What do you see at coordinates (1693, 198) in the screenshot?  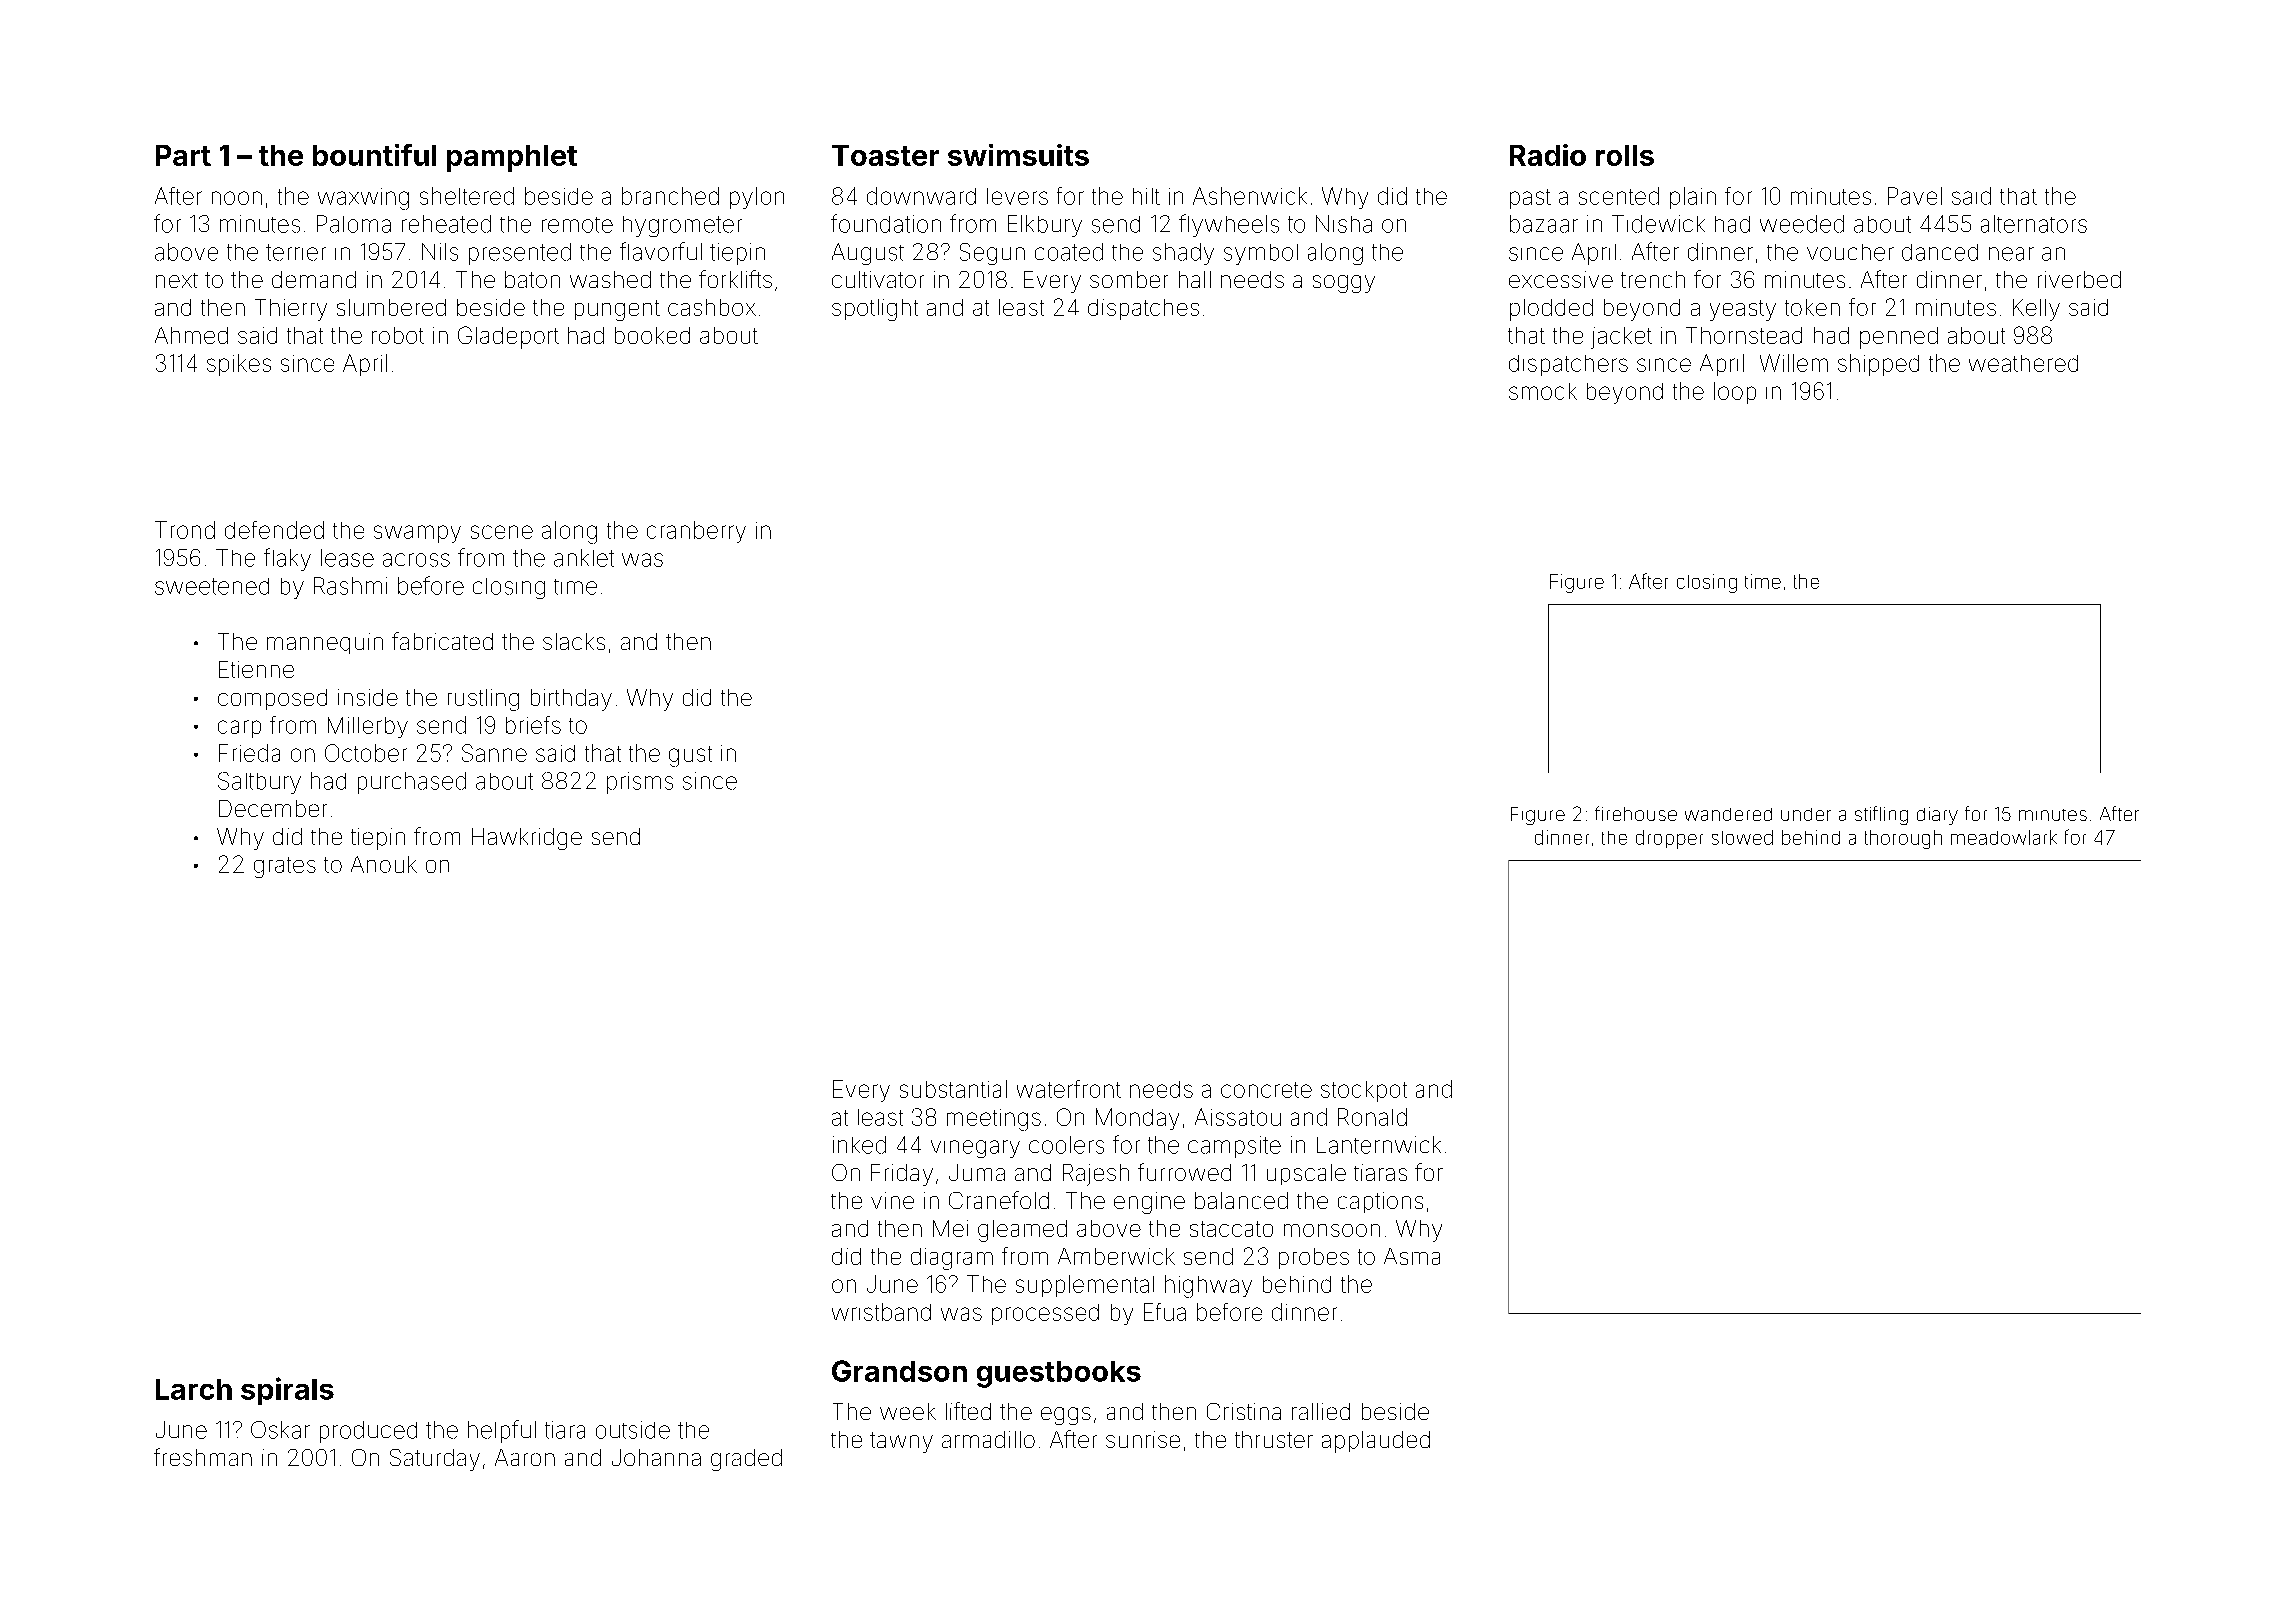 I see `plain` at bounding box center [1693, 198].
